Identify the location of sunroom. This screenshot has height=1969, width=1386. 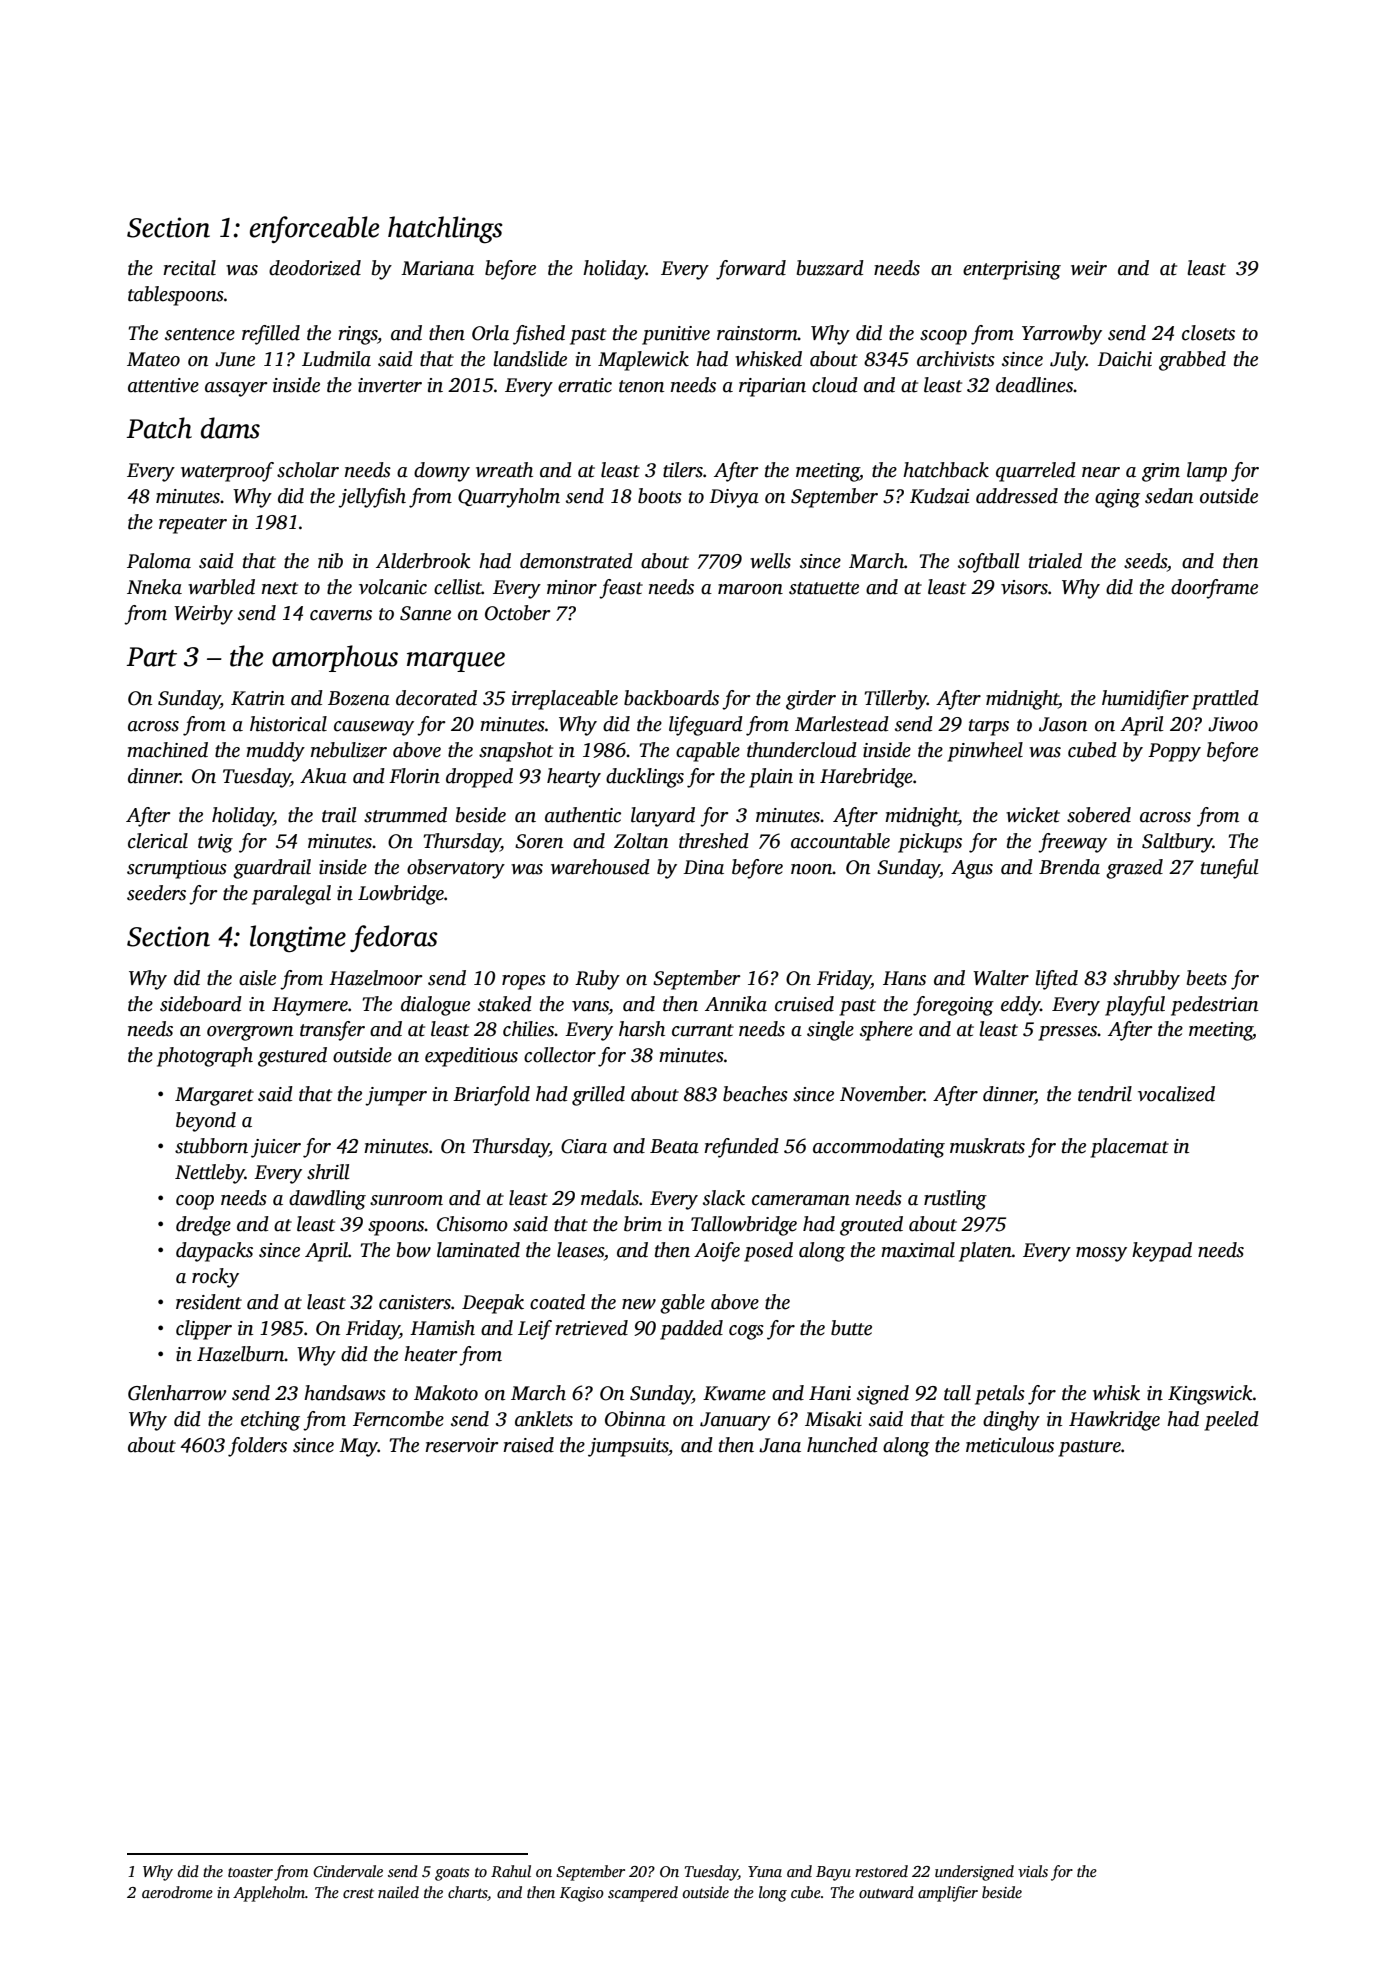
(406, 1200).
